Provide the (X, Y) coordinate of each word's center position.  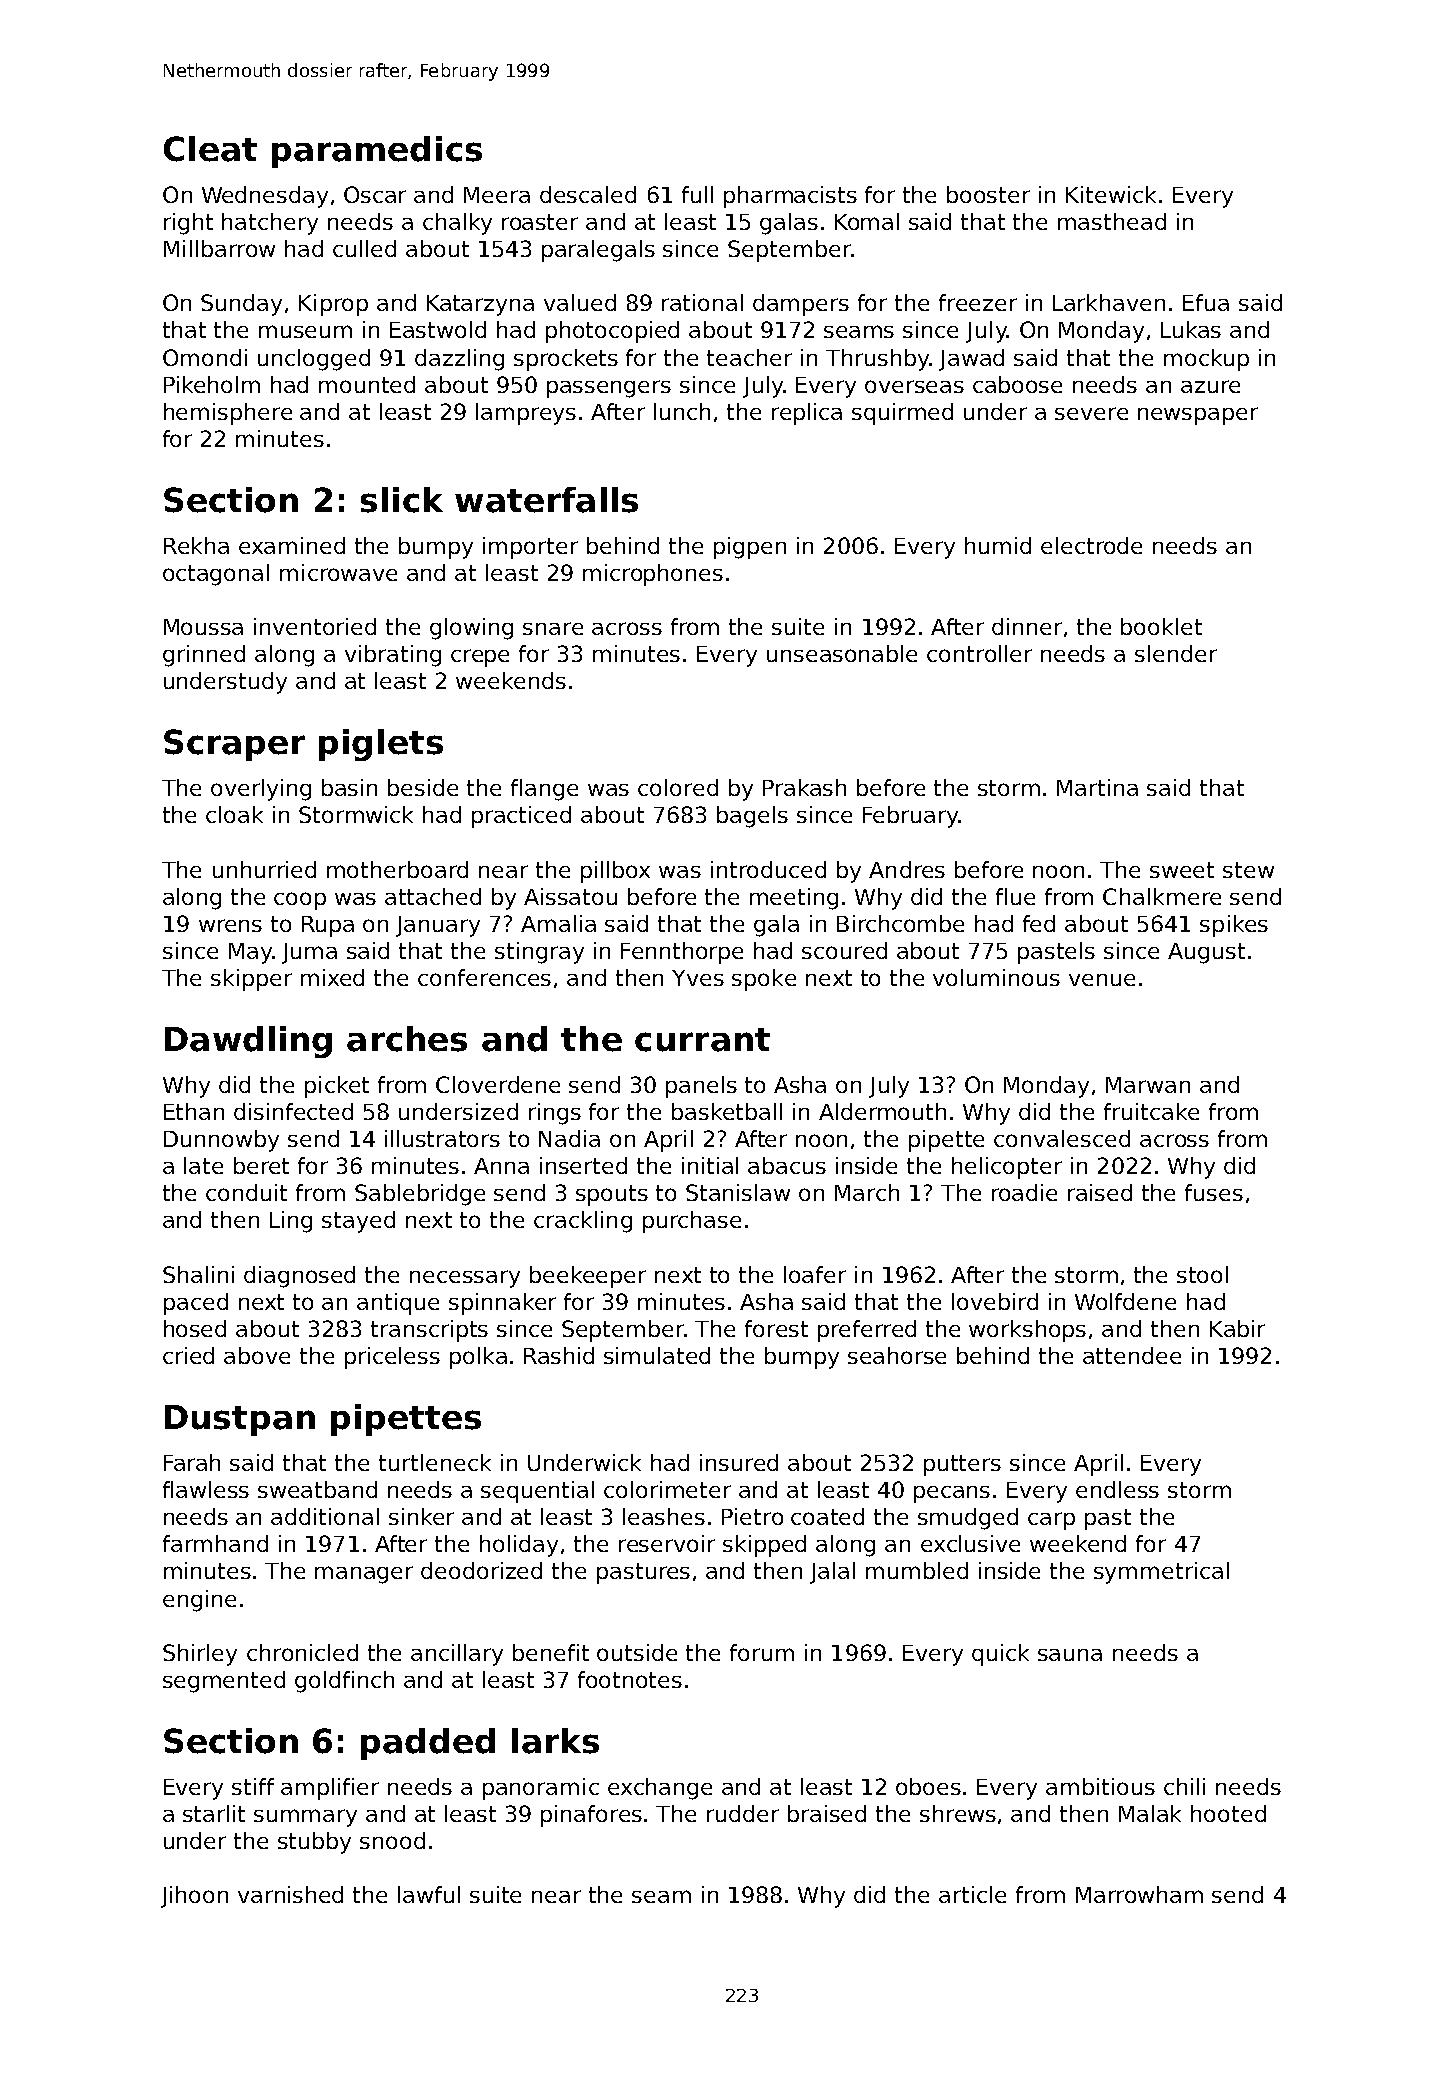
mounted (367, 384)
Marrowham (1139, 1894)
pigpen (750, 548)
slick (402, 500)
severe (1091, 413)
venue (1102, 980)
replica (807, 414)
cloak (234, 814)
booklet (1161, 626)
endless (1117, 1489)
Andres (907, 869)
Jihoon (194, 1897)
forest (776, 1328)
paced (196, 1304)
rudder (743, 1813)
